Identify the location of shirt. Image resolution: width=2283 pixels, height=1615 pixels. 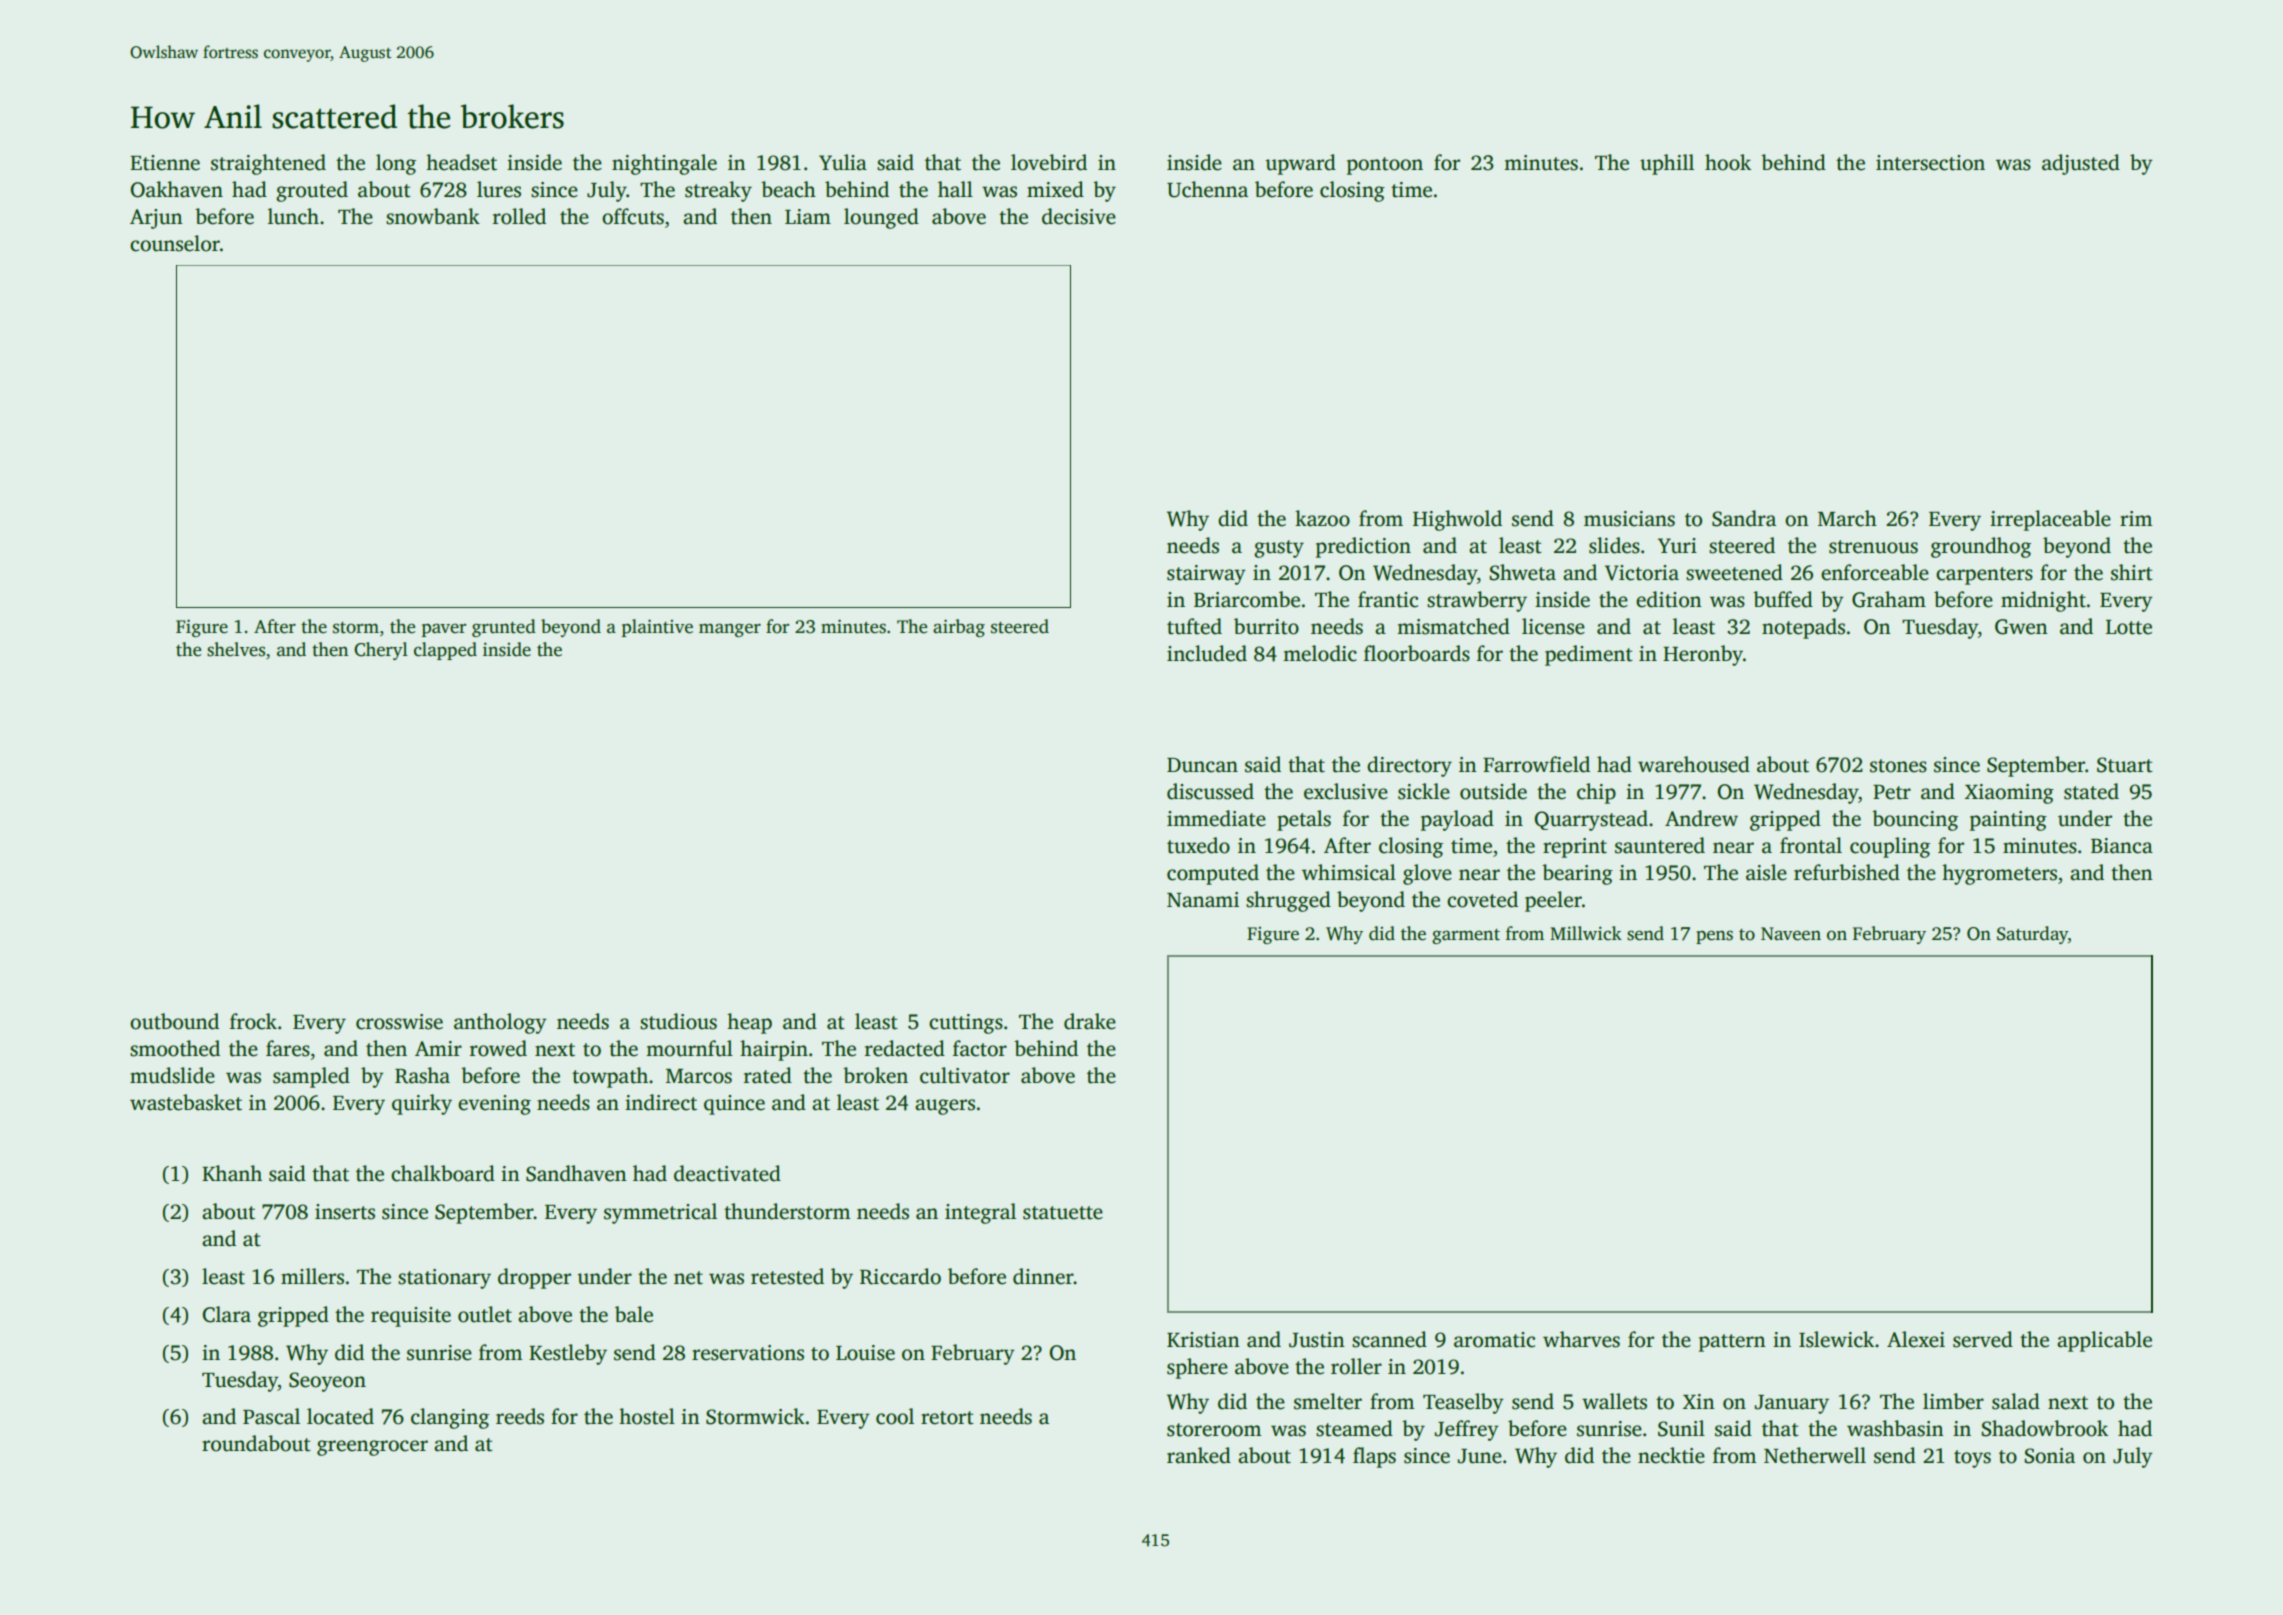
(2132, 572).
